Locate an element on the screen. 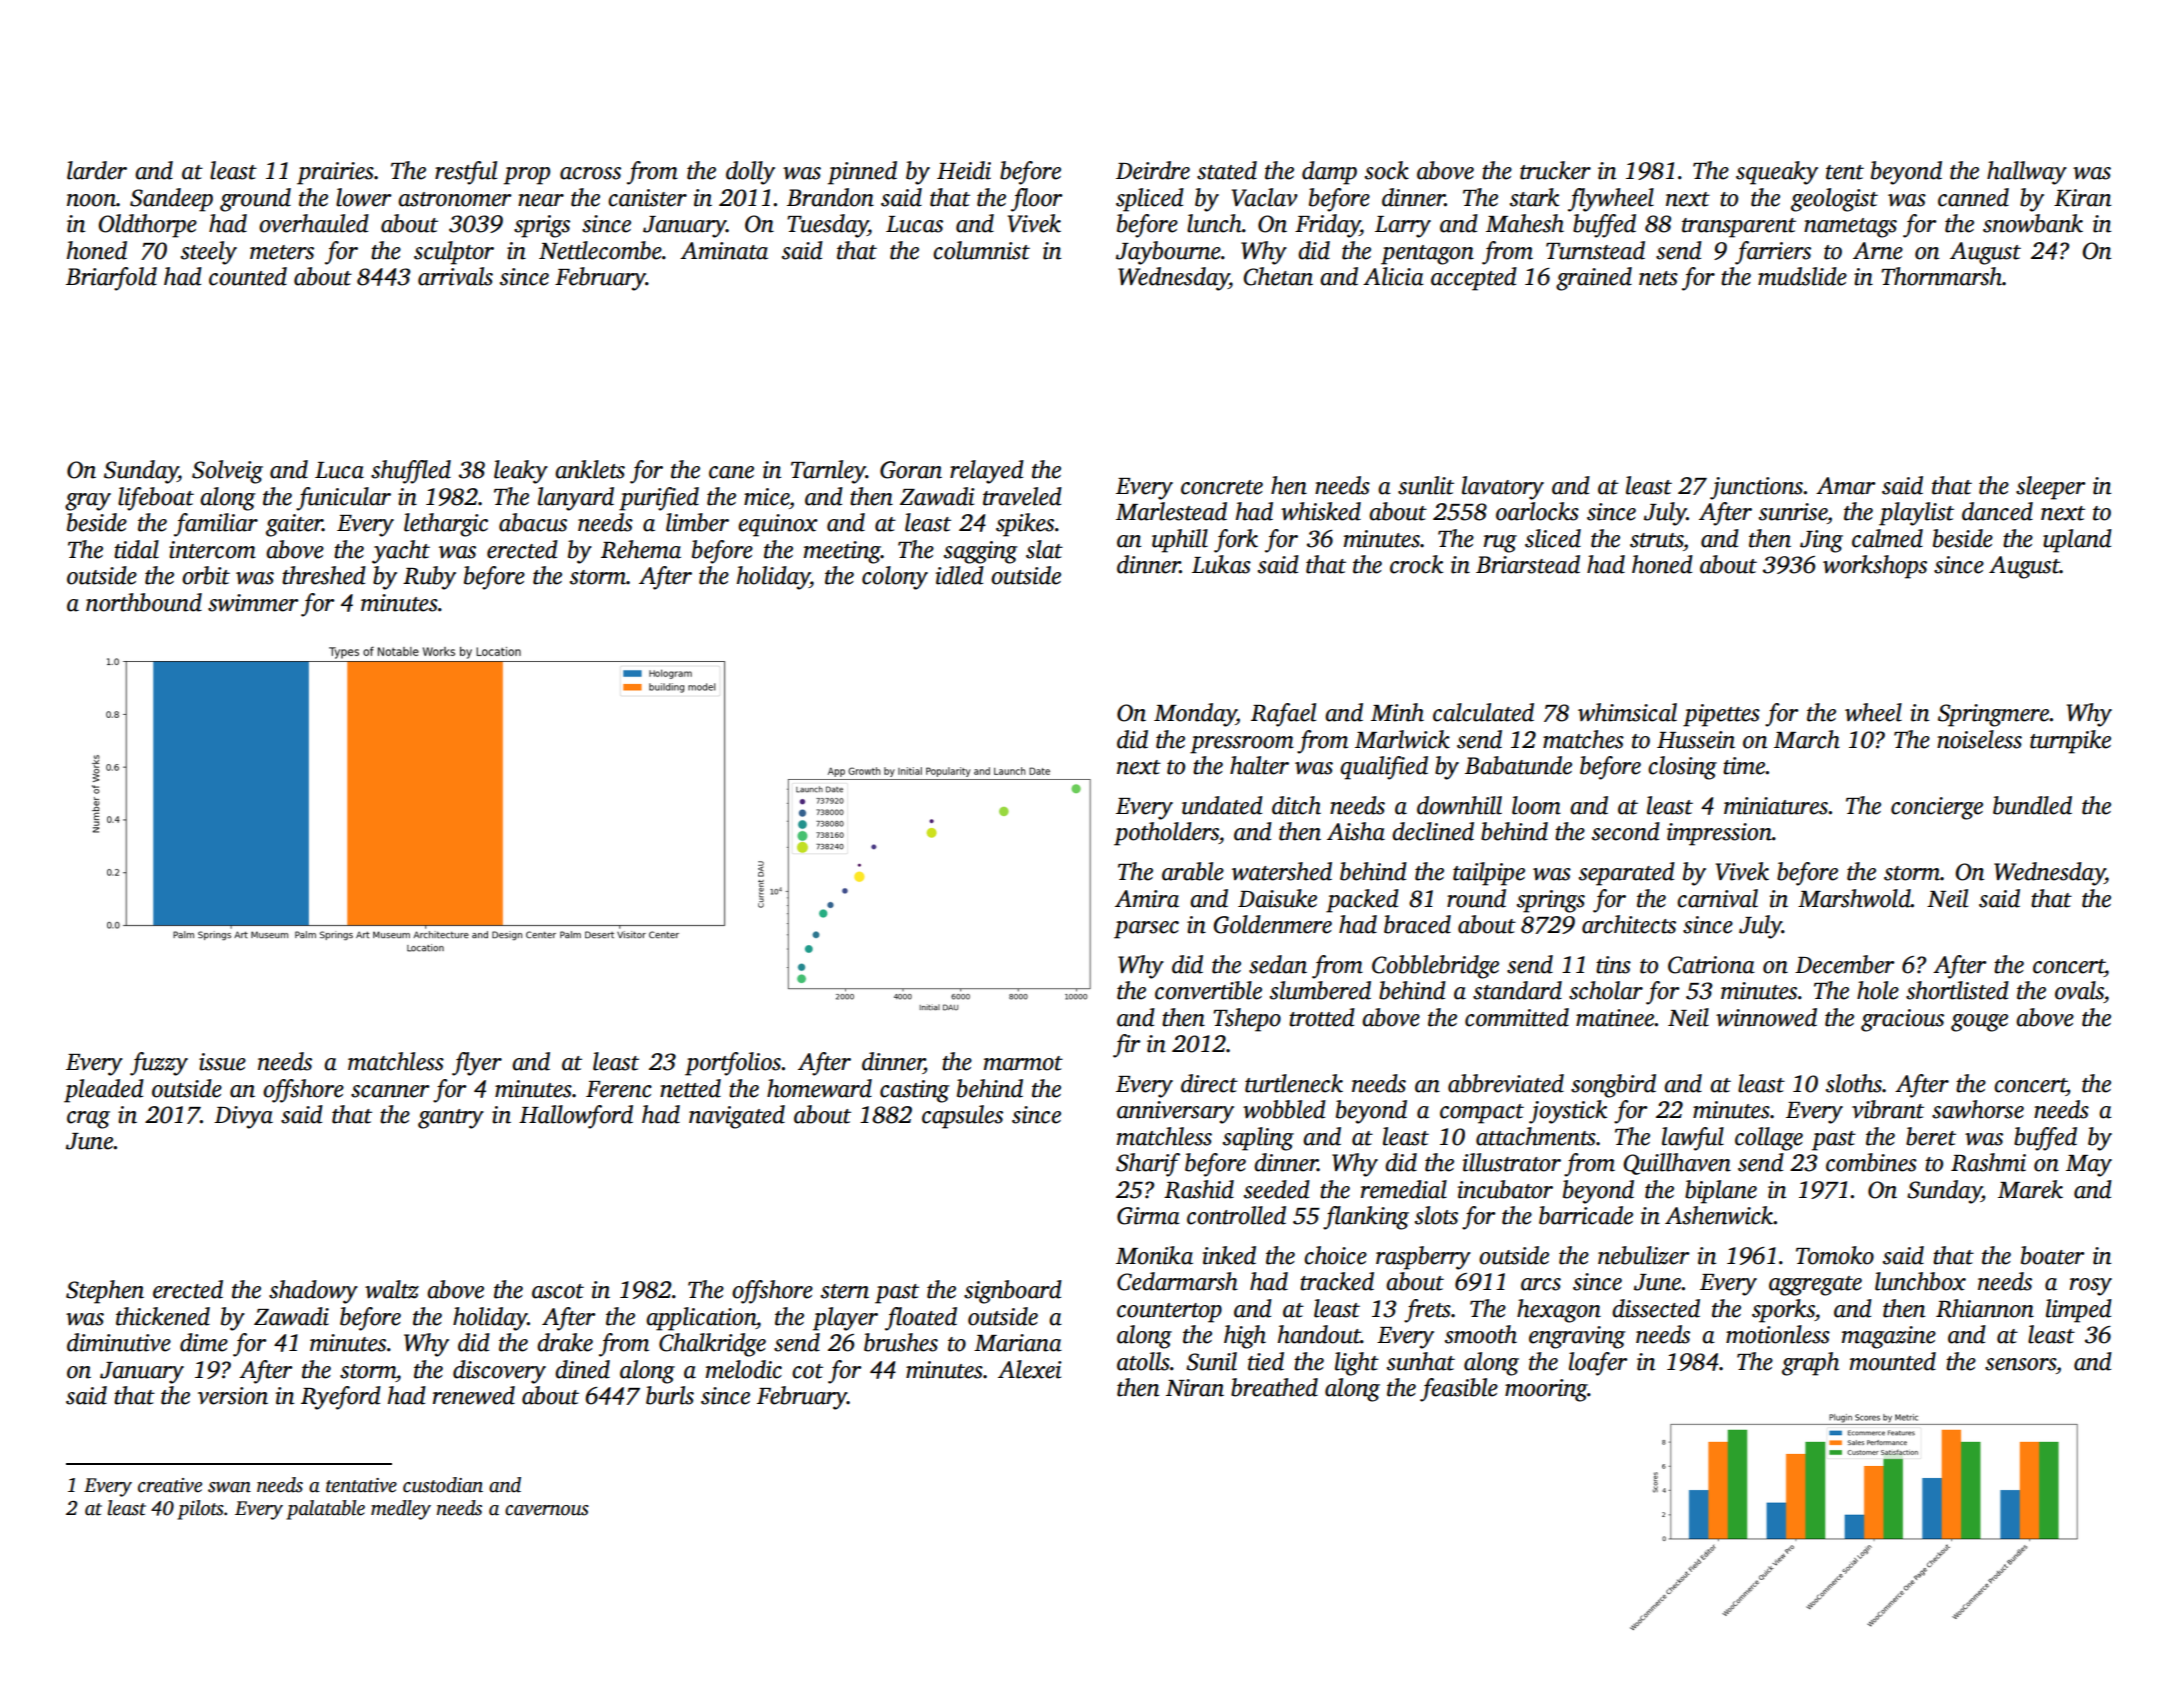  sensors is located at coordinates (2020, 1364).
